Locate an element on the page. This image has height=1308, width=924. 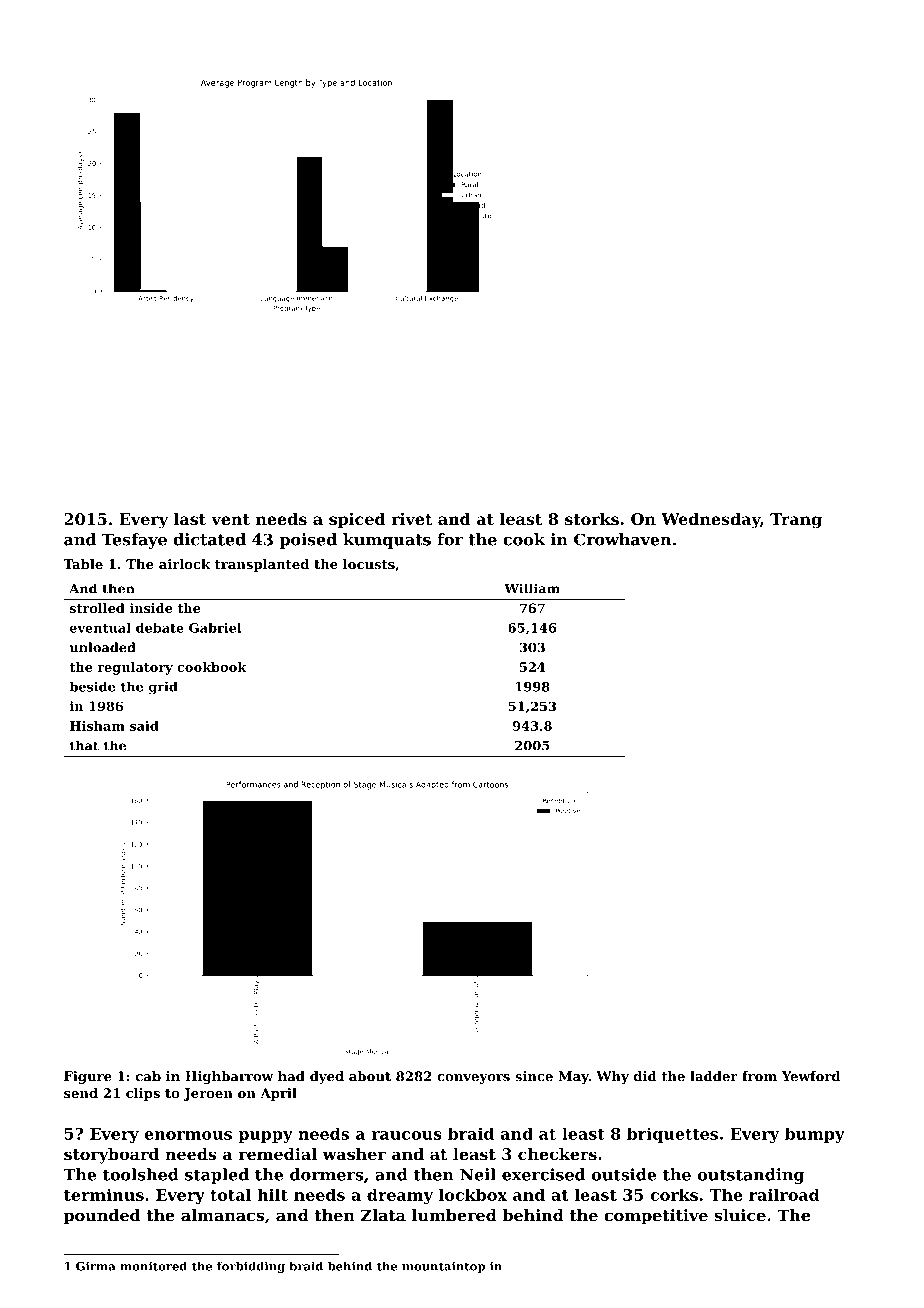
Figure is located at coordinates (88, 1077).
